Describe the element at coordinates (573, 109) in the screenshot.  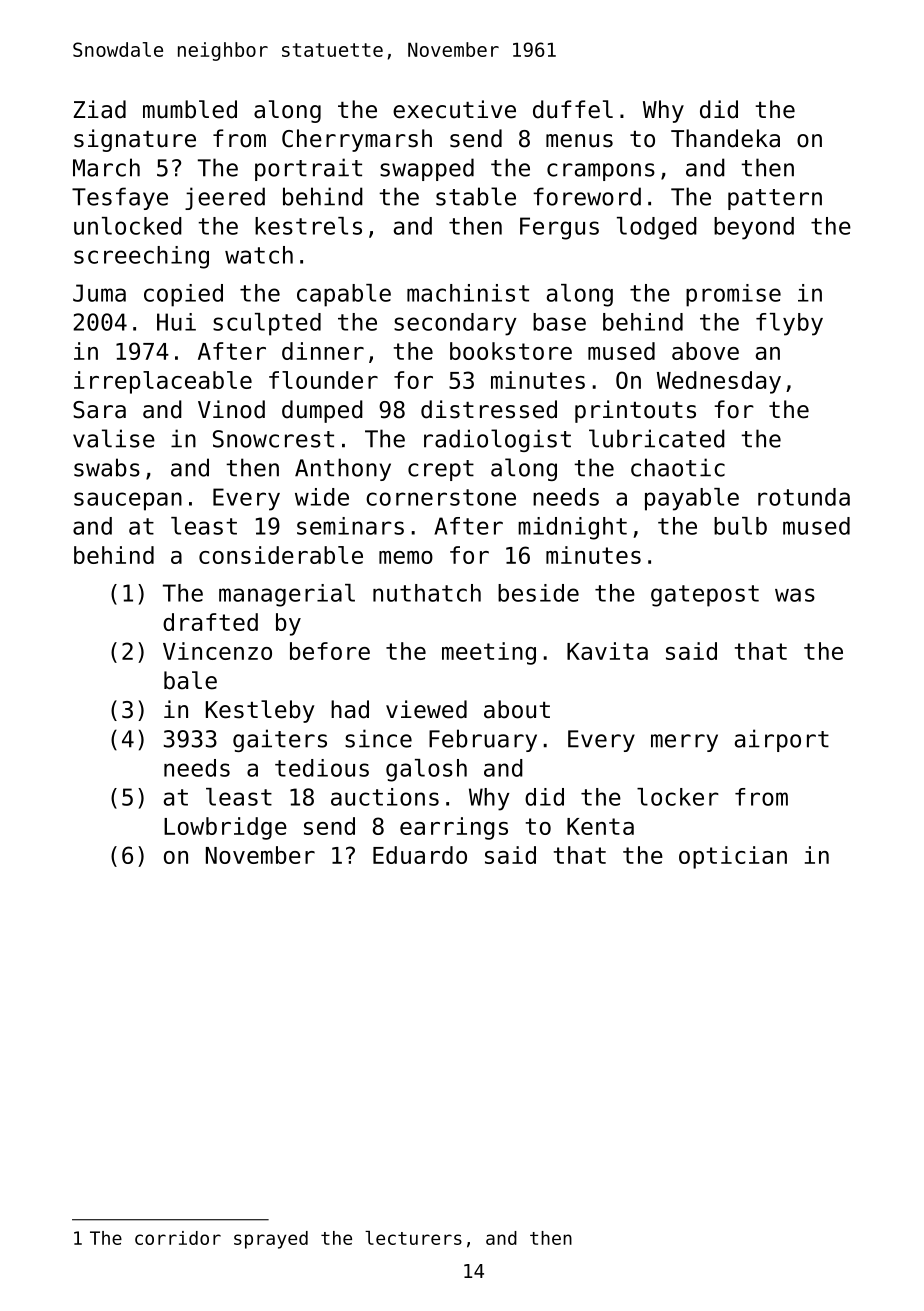
I see `duffel` at that location.
